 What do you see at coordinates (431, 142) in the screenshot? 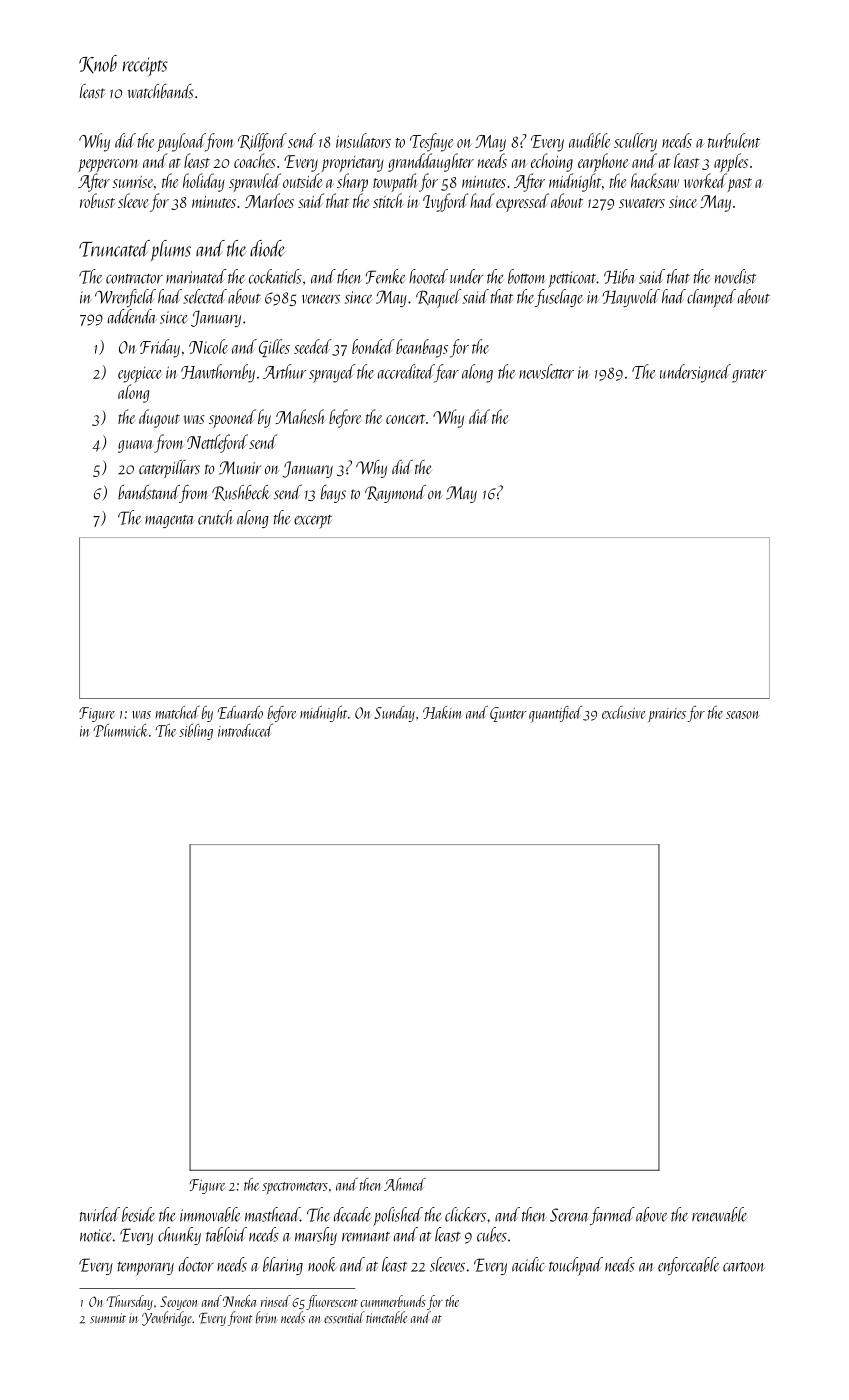
I see `Tesfaye` at bounding box center [431, 142].
